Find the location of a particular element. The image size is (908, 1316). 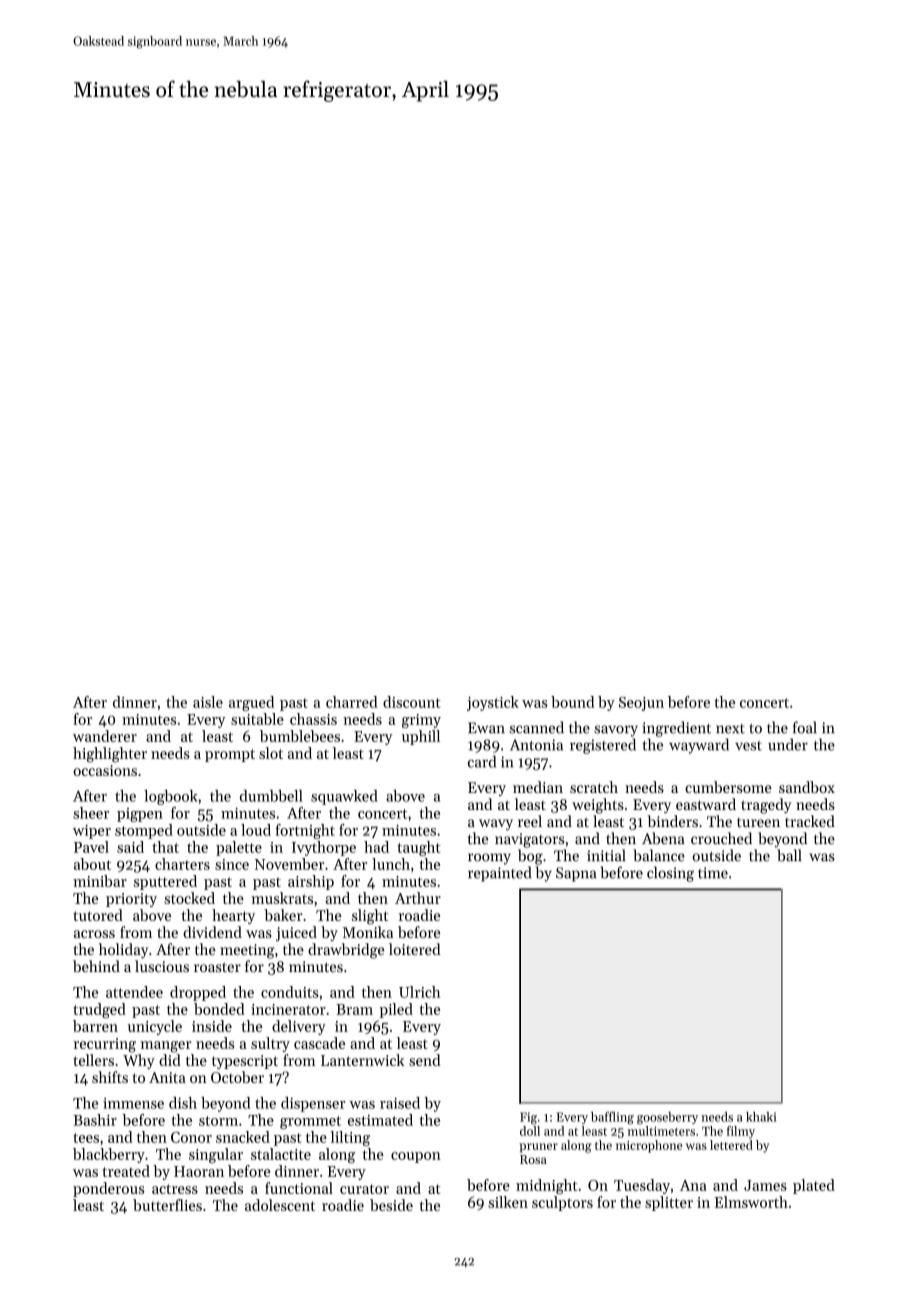

occasions is located at coordinates (105, 770).
